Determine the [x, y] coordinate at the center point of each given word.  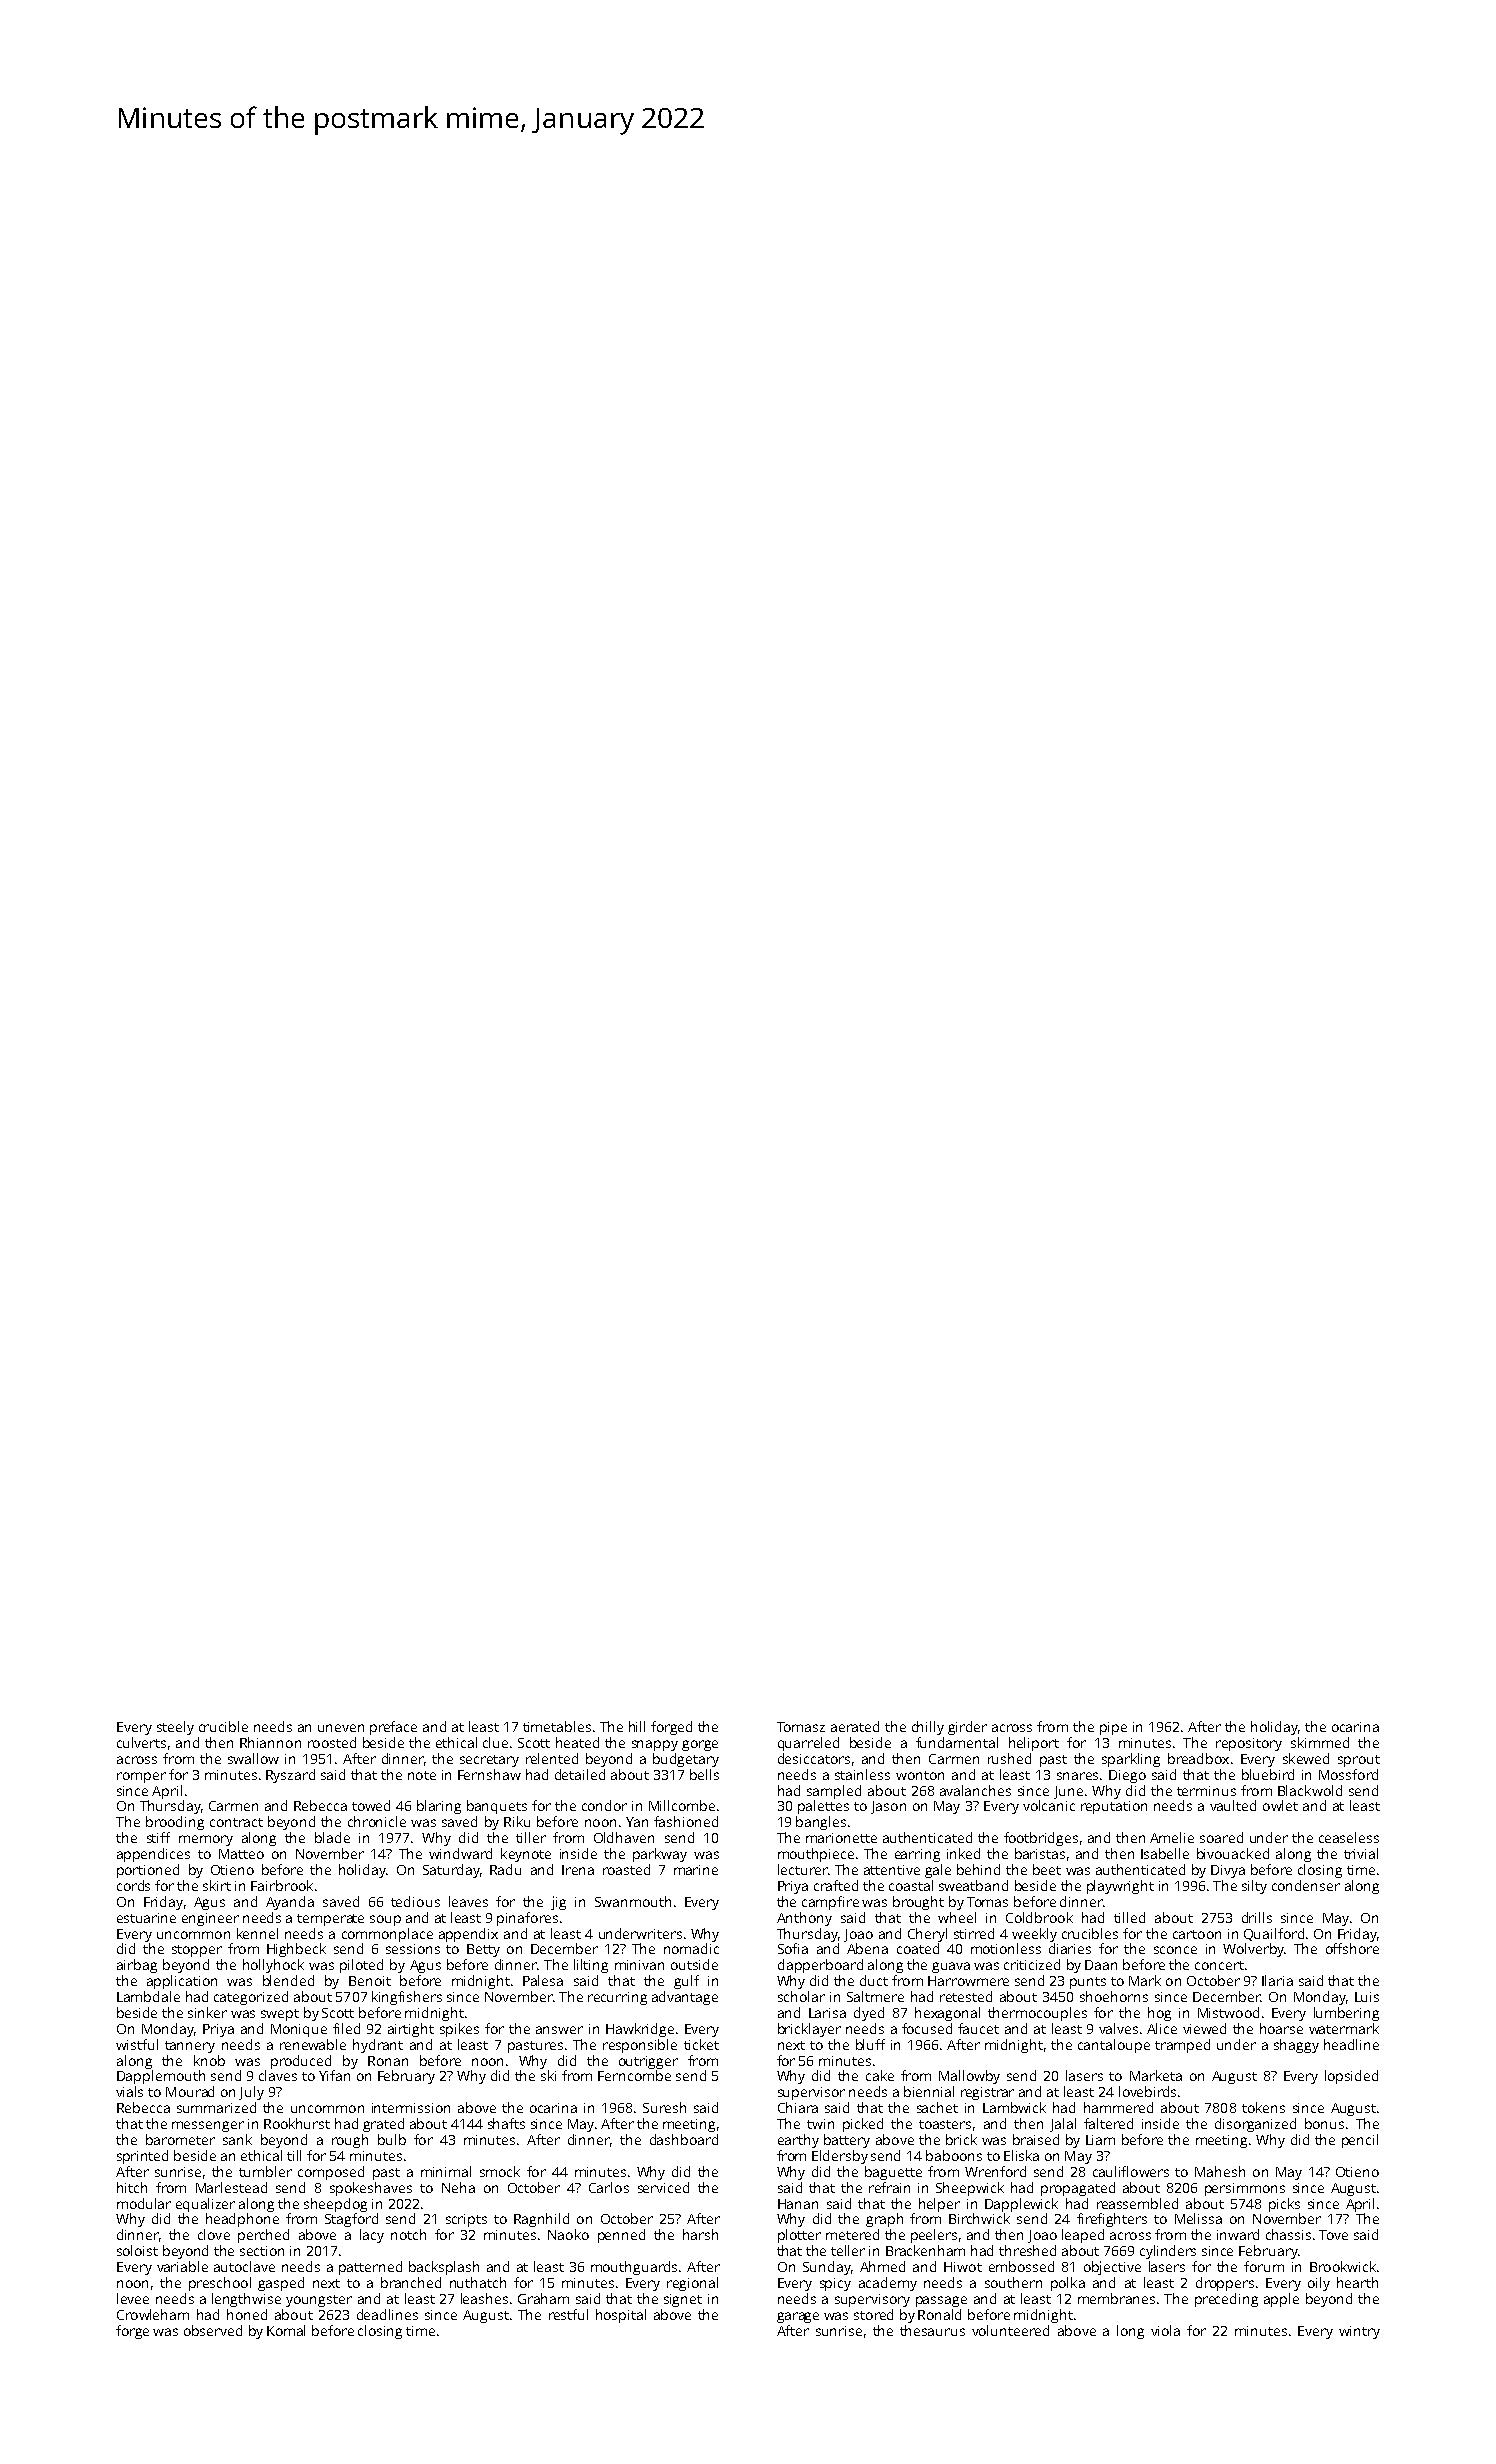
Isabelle [1165, 1853]
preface [393, 1728]
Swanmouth [633, 1901]
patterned [370, 2268]
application [182, 1982]
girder [967, 1728]
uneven [341, 1728]
